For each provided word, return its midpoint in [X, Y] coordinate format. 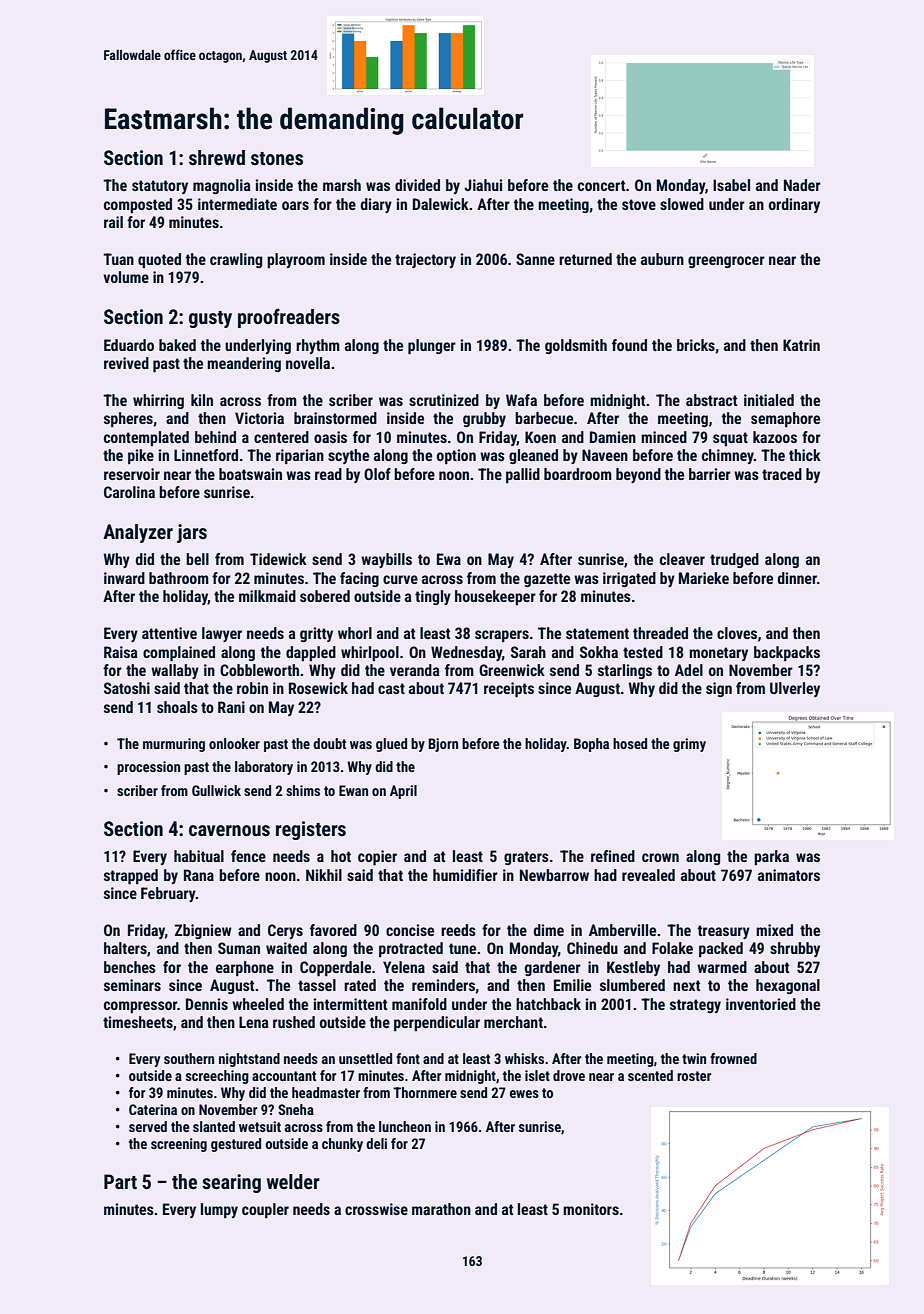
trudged [734, 560]
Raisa [121, 652]
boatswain [250, 474]
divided [417, 185]
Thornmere [425, 1092]
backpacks [787, 653]
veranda [415, 670]
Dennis [207, 1004]
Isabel [731, 185]
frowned [733, 1058]
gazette [547, 580]
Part [120, 1181]
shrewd [217, 157]
